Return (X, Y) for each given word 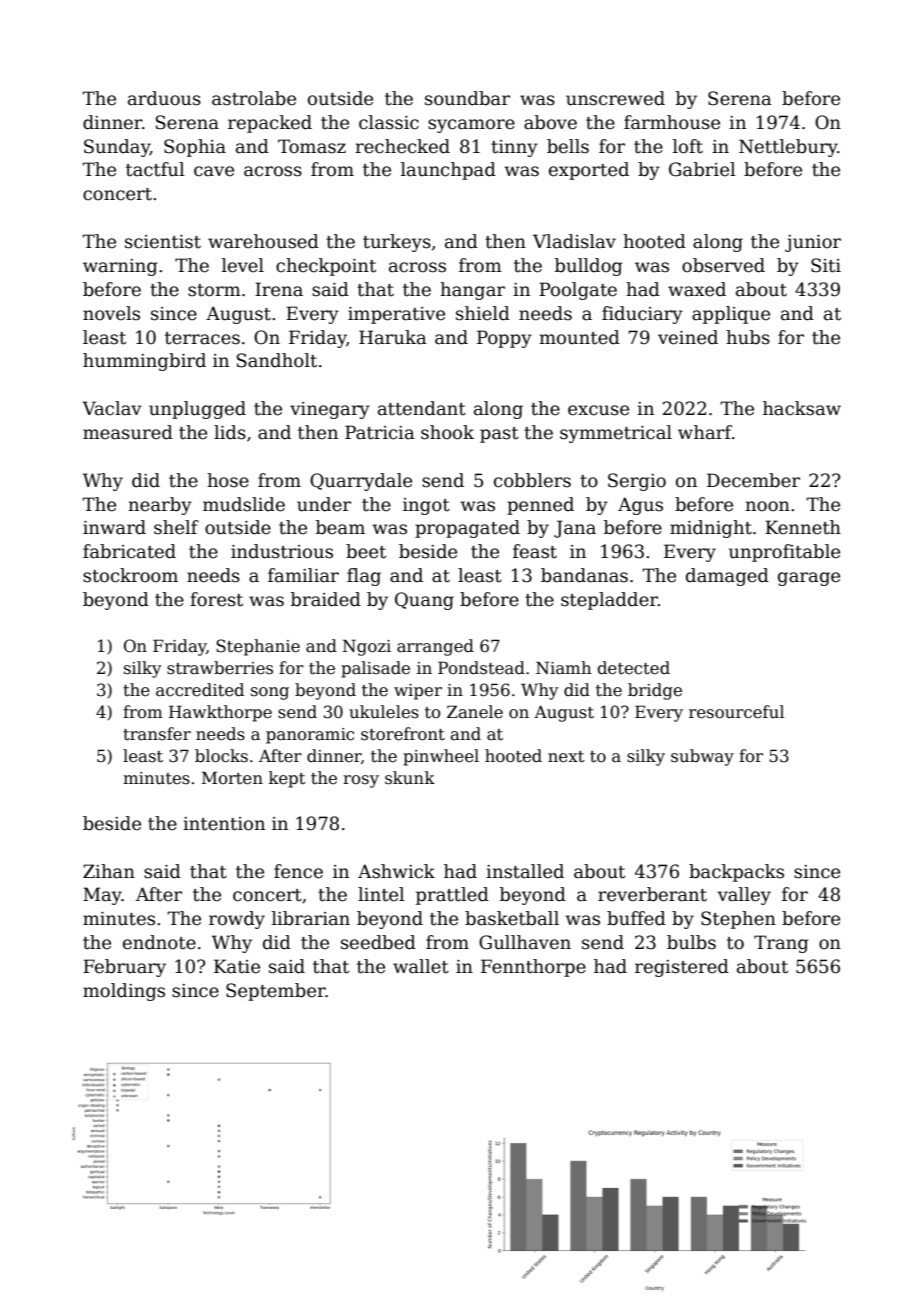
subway (702, 757)
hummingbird (144, 362)
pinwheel (441, 757)
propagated (467, 529)
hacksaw (802, 408)
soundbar (467, 98)
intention (224, 824)
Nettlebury (788, 148)
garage (809, 579)
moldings (124, 992)
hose (228, 480)
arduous (164, 98)
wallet (421, 966)
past (499, 435)
